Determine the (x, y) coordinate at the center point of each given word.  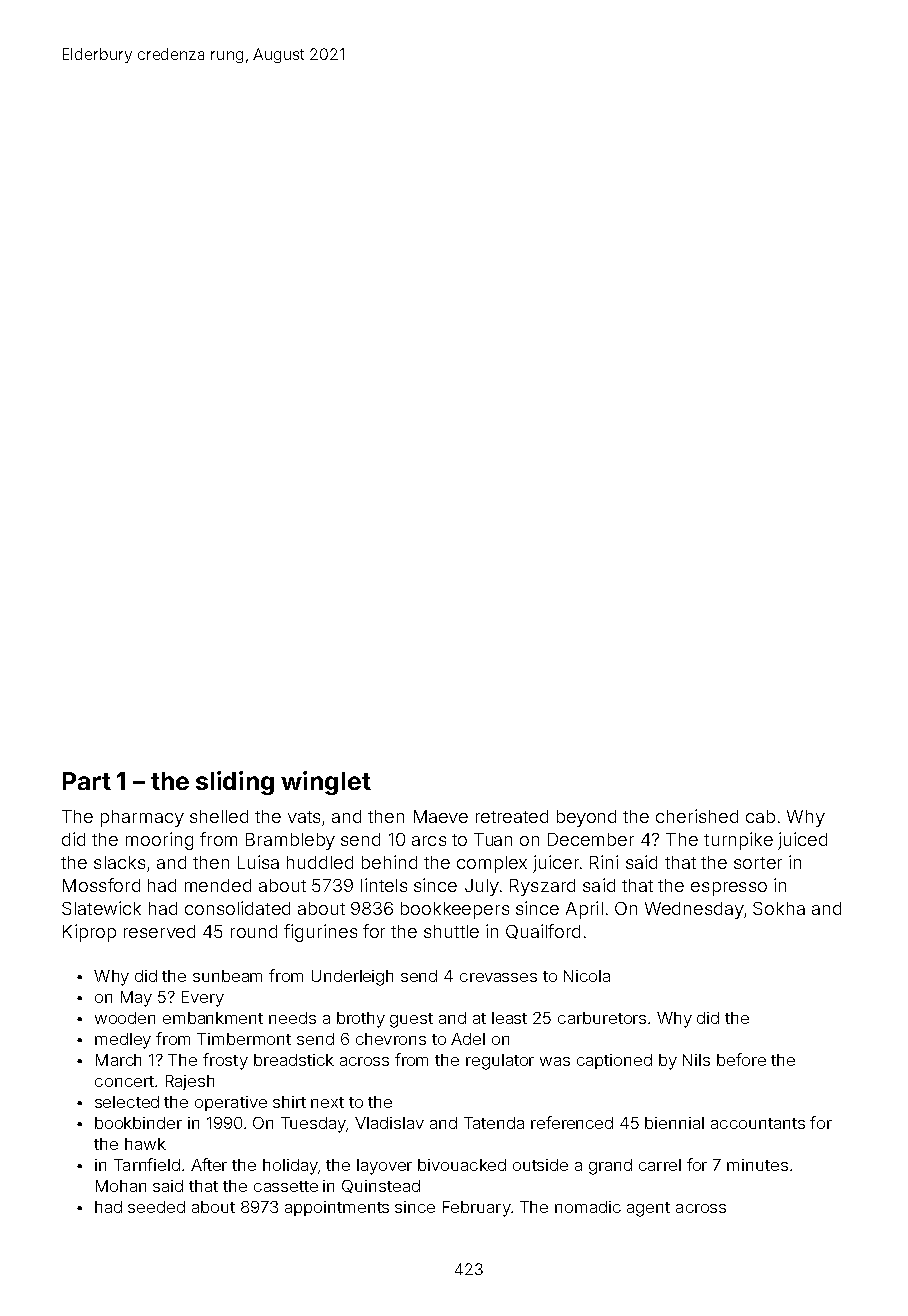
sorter (758, 863)
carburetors (602, 1018)
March (118, 1060)
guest (411, 1020)
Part (87, 781)
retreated (512, 816)
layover (384, 1167)
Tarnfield (147, 1164)
